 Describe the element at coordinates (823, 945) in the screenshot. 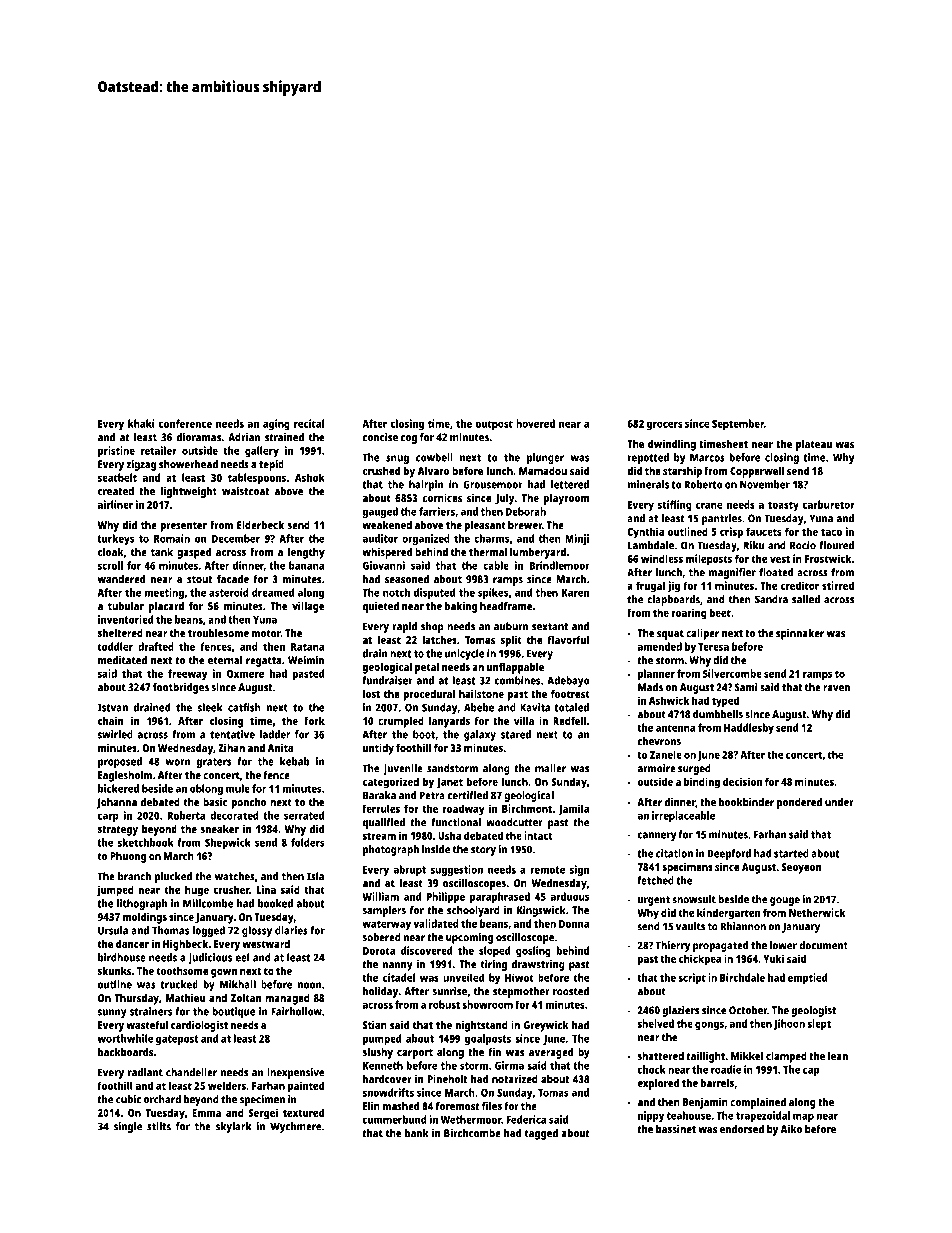

I see `document` at that location.
